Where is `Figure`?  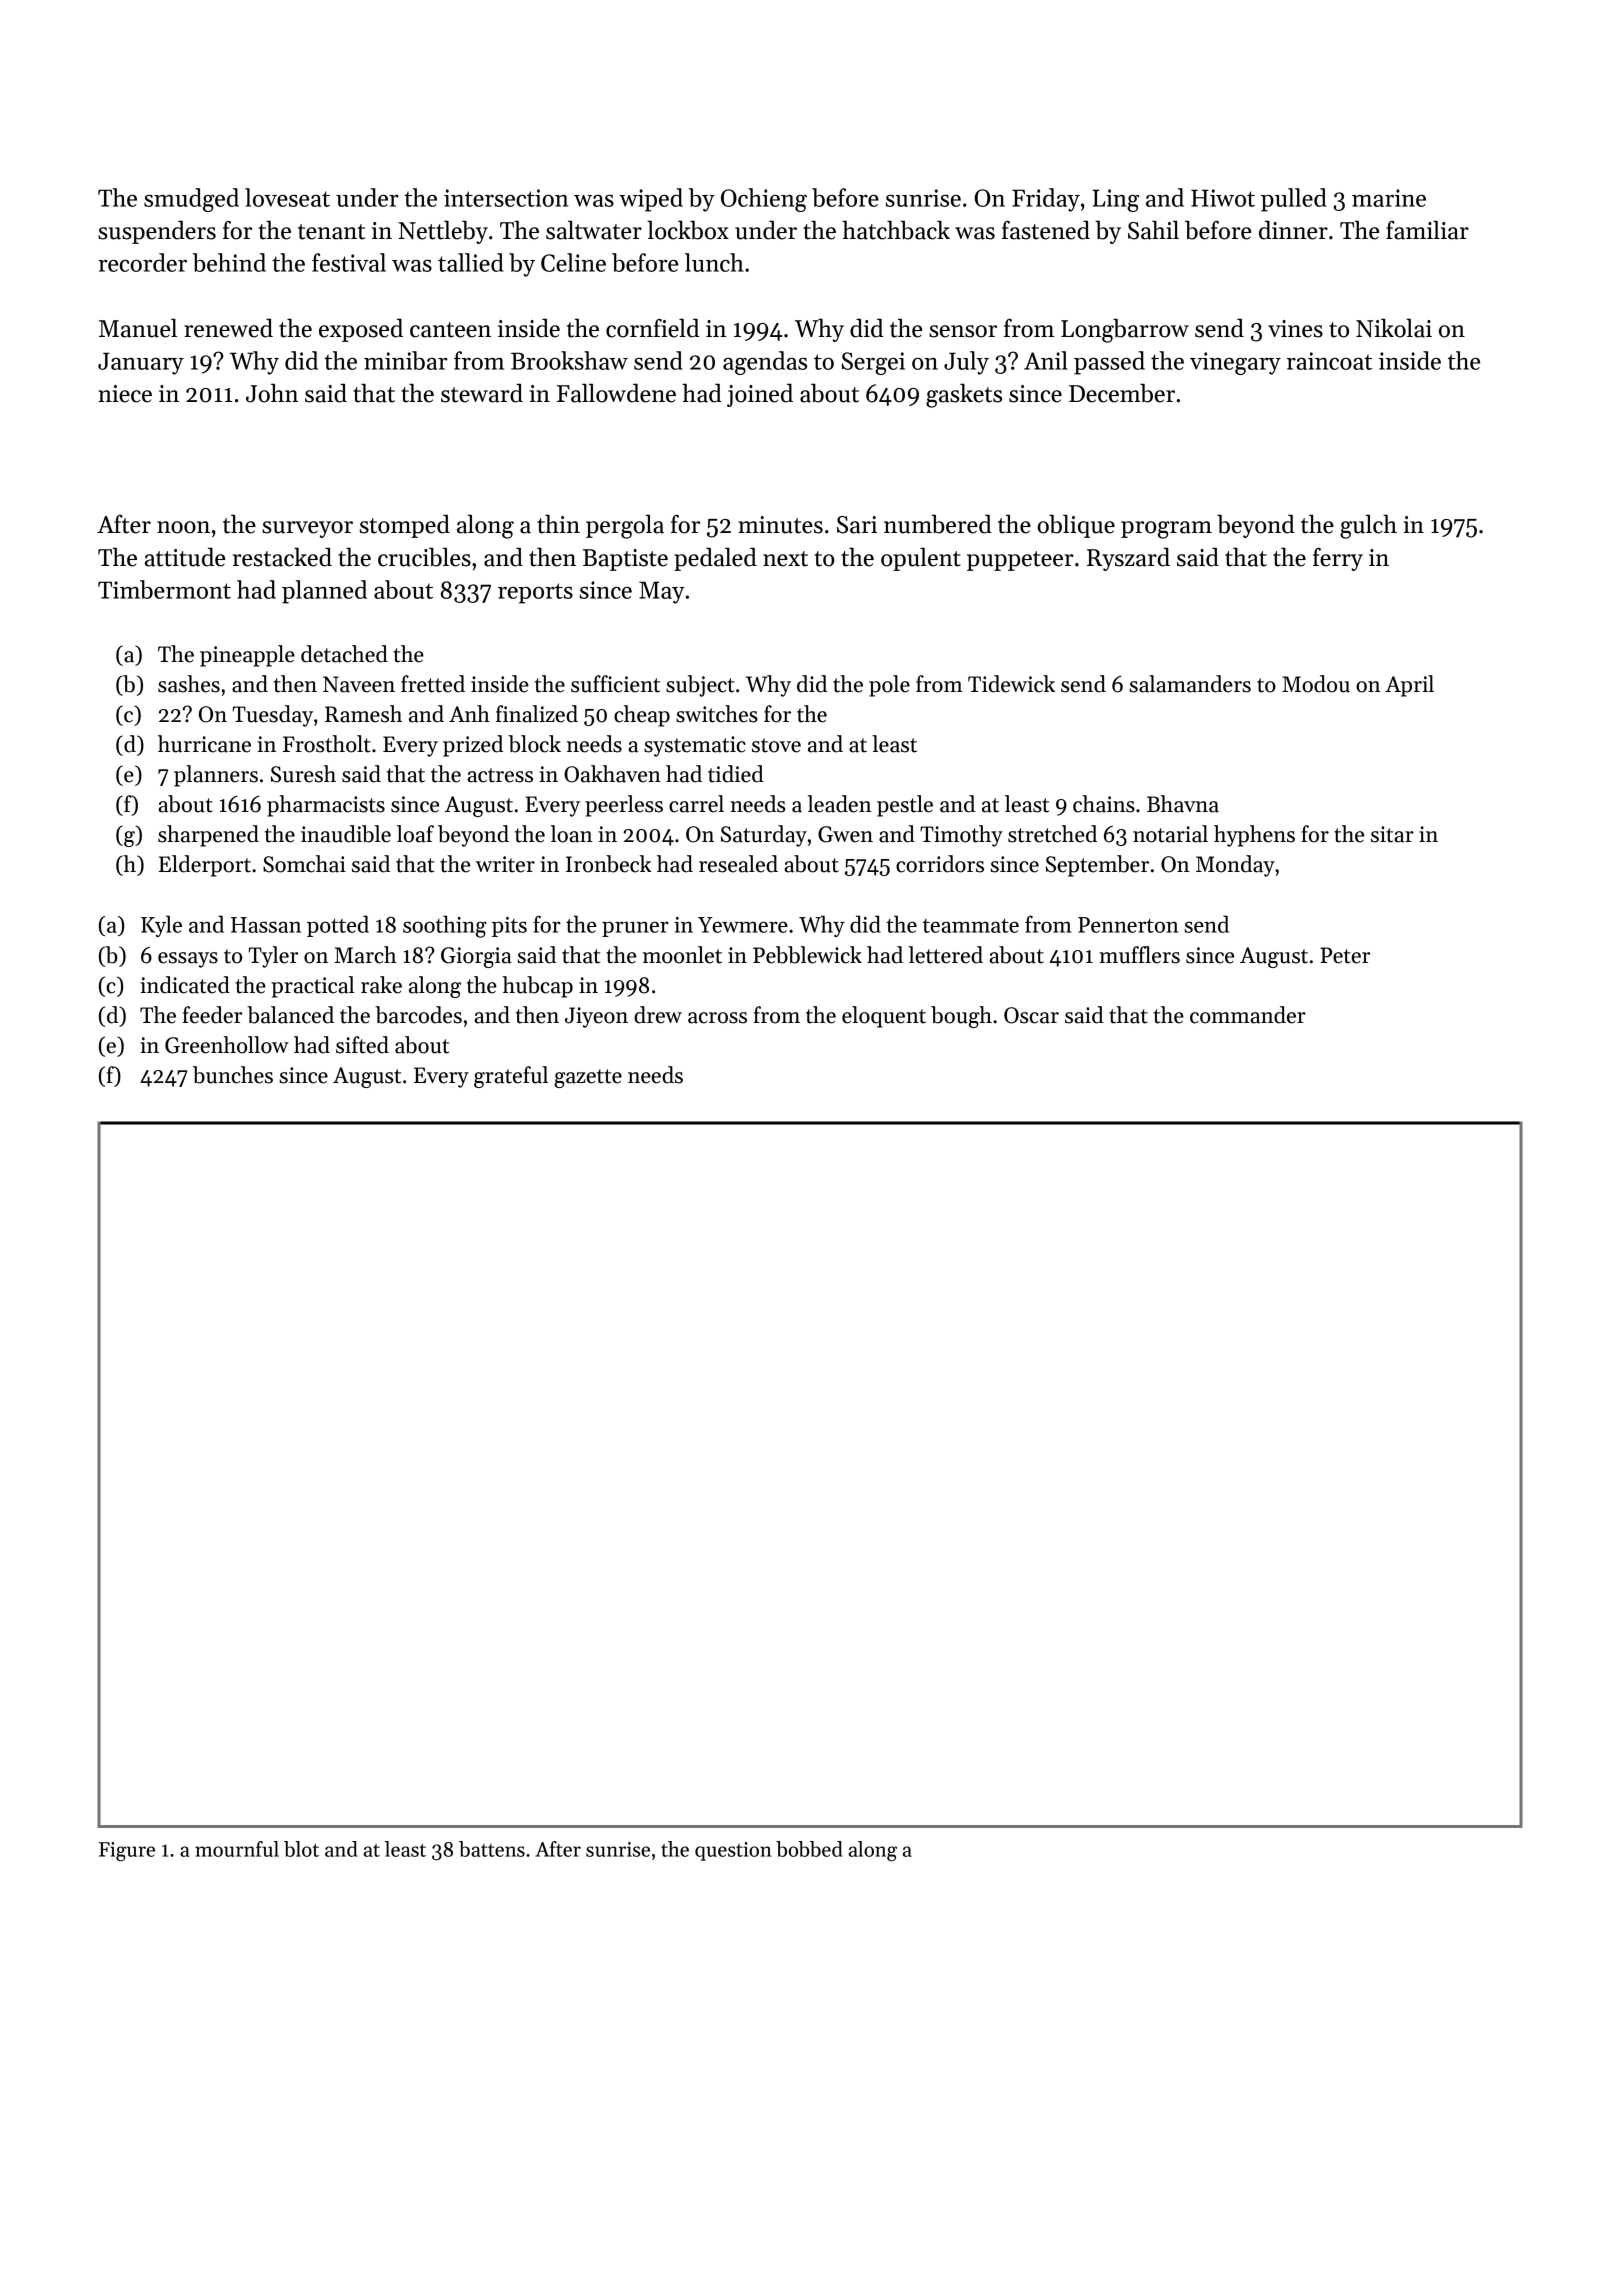 Figure is located at coordinates (127, 1851).
